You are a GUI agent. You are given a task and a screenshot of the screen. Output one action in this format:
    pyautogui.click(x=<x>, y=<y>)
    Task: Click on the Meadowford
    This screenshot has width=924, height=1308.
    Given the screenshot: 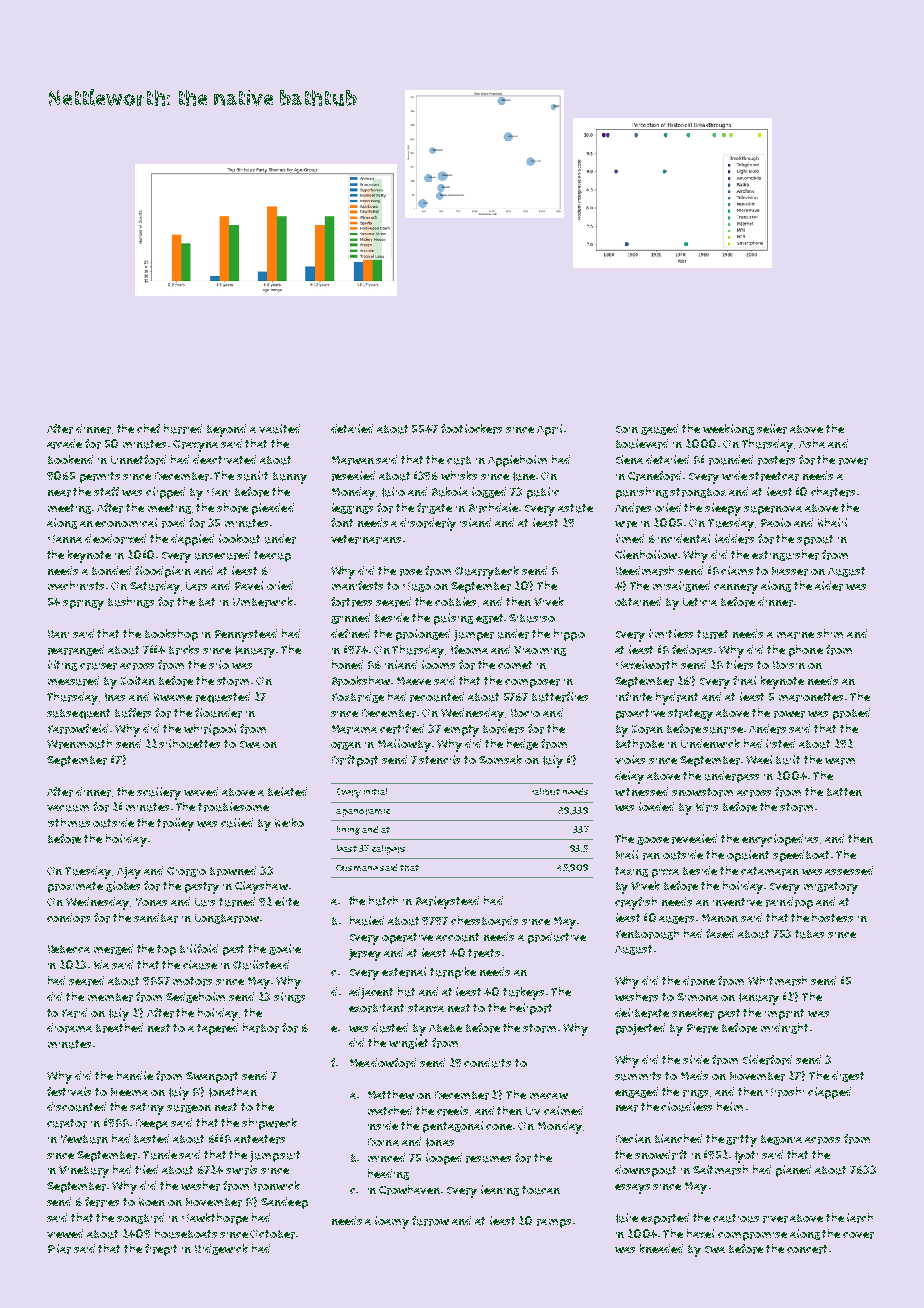 What is the action you would take?
    pyautogui.click(x=383, y=1063)
